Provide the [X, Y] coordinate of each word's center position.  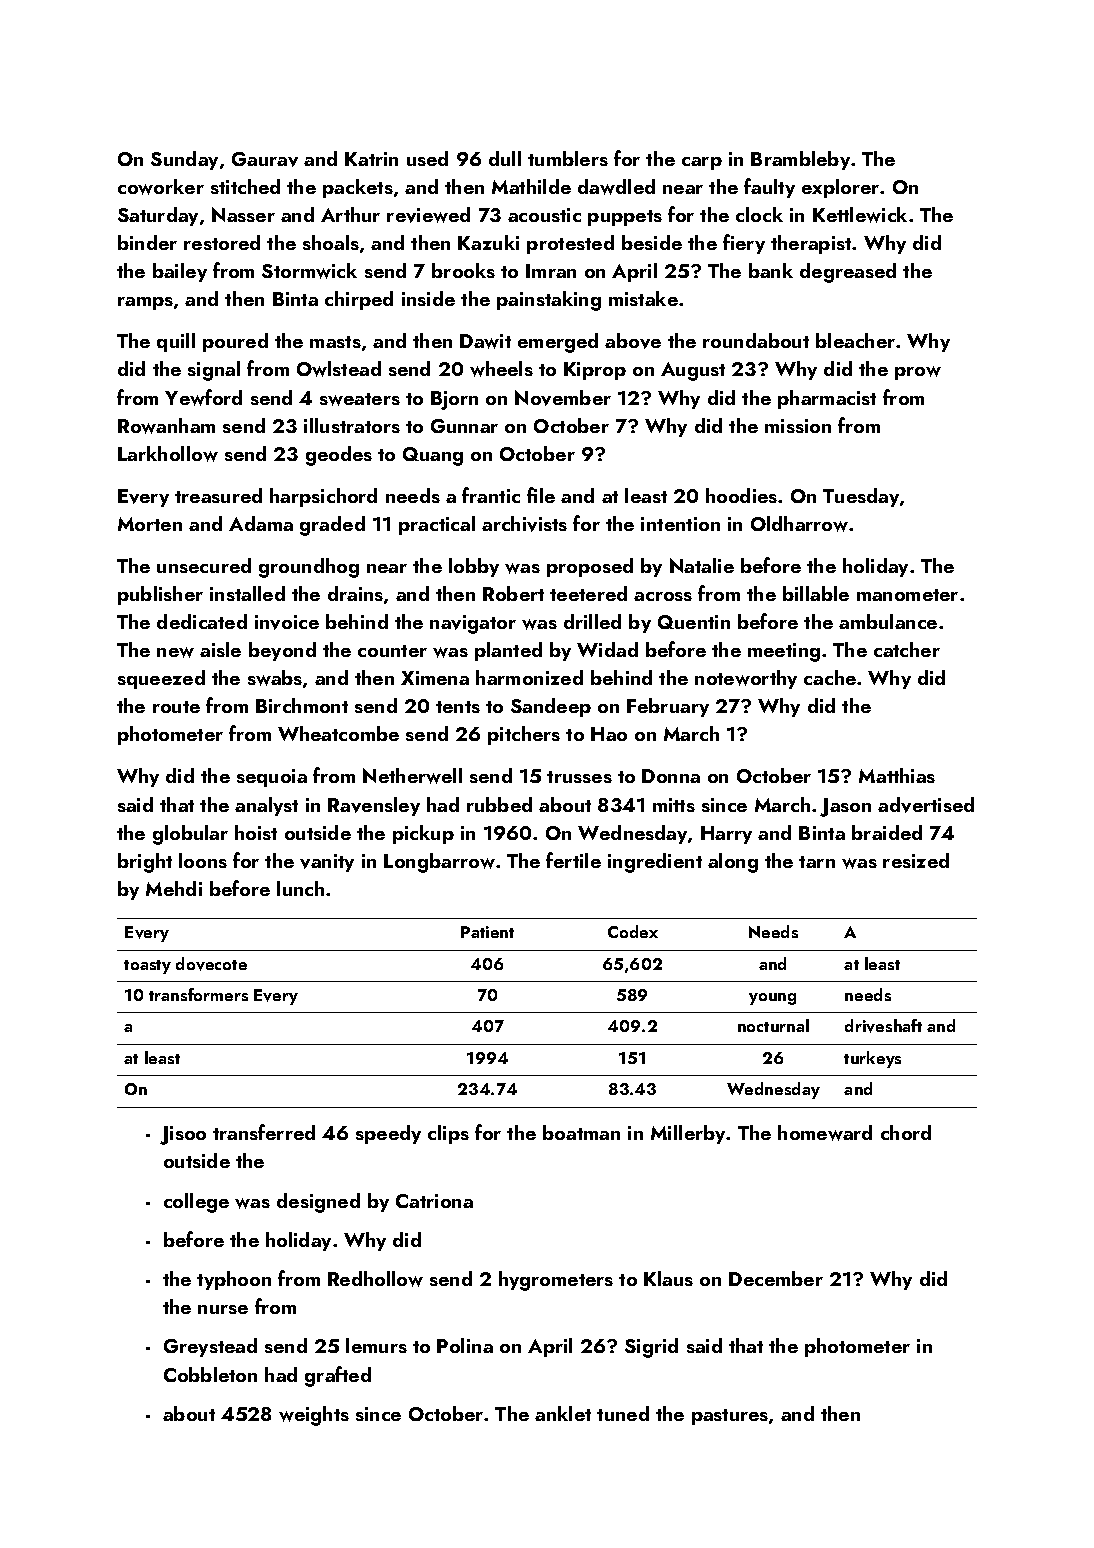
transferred [264, 1132]
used [427, 158]
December [776, 1278]
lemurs [376, 1345]
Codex [633, 931]
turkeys [872, 1059]
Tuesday [861, 497]
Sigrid [651, 1348]
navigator [473, 624]
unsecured [204, 565]
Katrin [371, 159]
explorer [840, 188]
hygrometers [556, 1281]
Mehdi [174, 888]
